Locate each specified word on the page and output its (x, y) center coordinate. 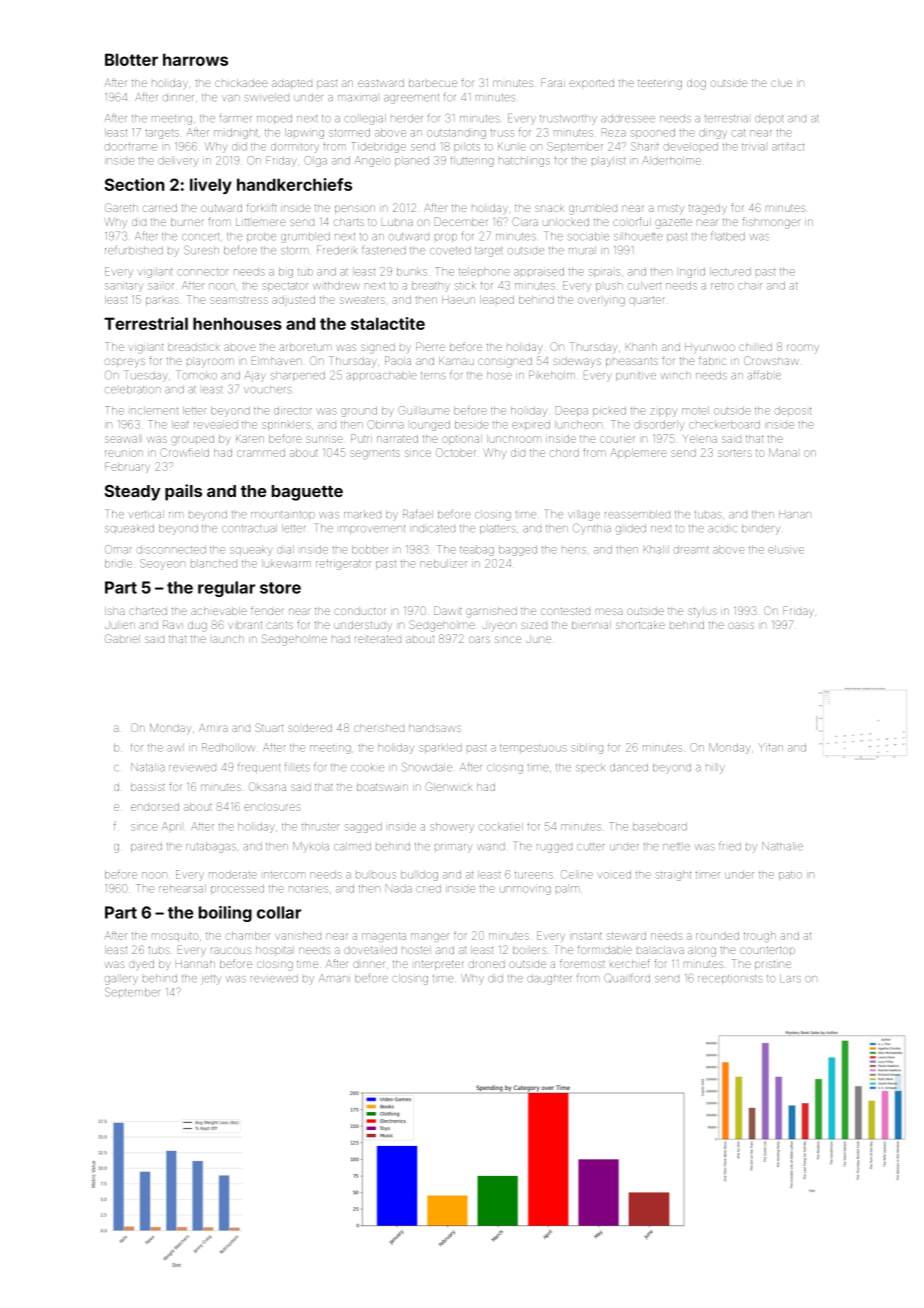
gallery (121, 979)
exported (592, 84)
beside (472, 424)
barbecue (433, 83)
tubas (708, 515)
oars (479, 639)
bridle (118, 563)
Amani (334, 978)
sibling (587, 748)
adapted (292, 84)
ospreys (125, 363)
